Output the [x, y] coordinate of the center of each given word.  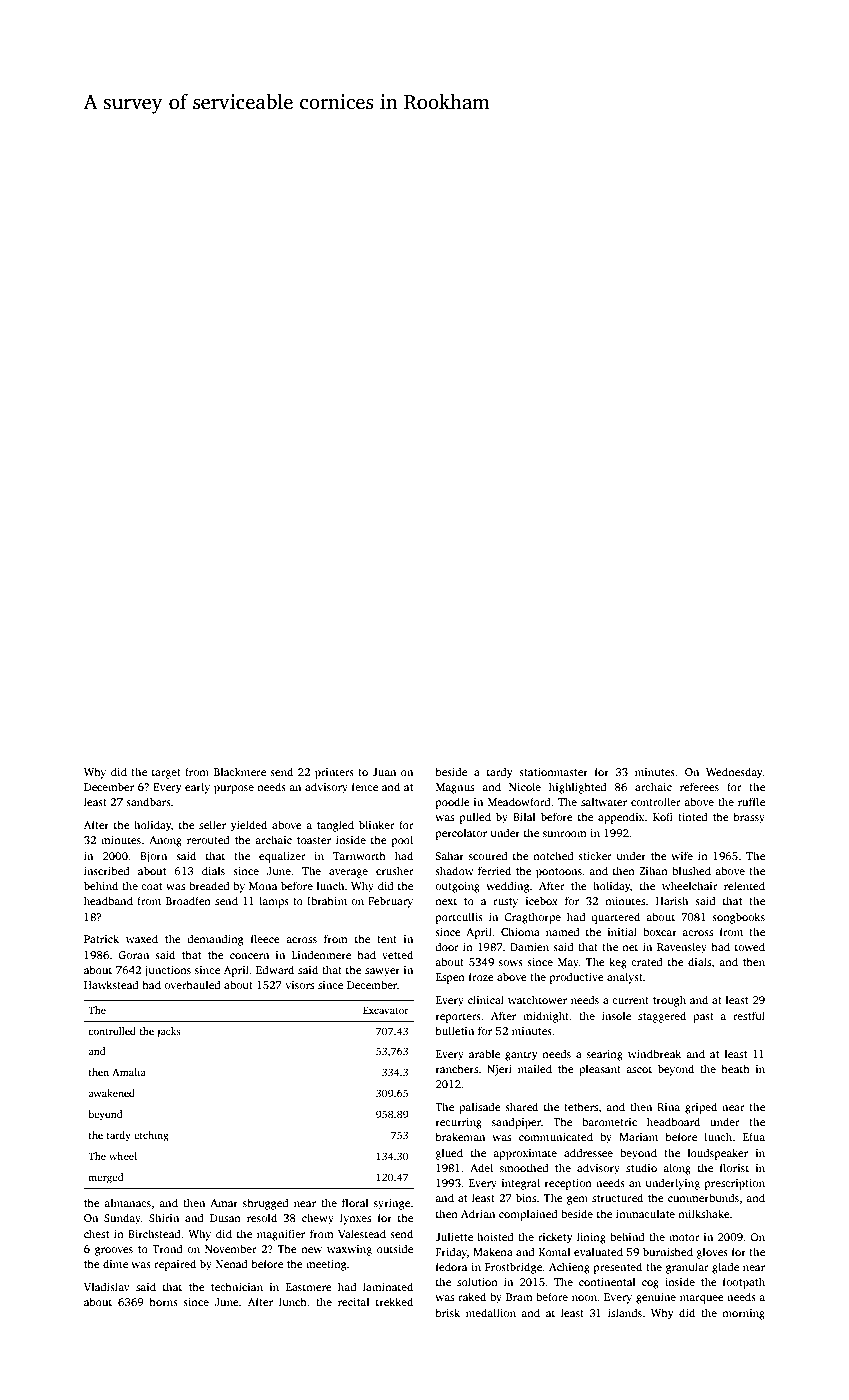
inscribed [107, 870]
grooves [114, 1251]
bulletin [455, 1030]
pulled [475, 818]
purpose [234, 789]
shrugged [266, 1204]
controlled [112, 1031]
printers [334, 773]
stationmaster [553, 772]
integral [521, 1184]
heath [735, 1068]
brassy [749, 818]
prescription [735, 1184]
